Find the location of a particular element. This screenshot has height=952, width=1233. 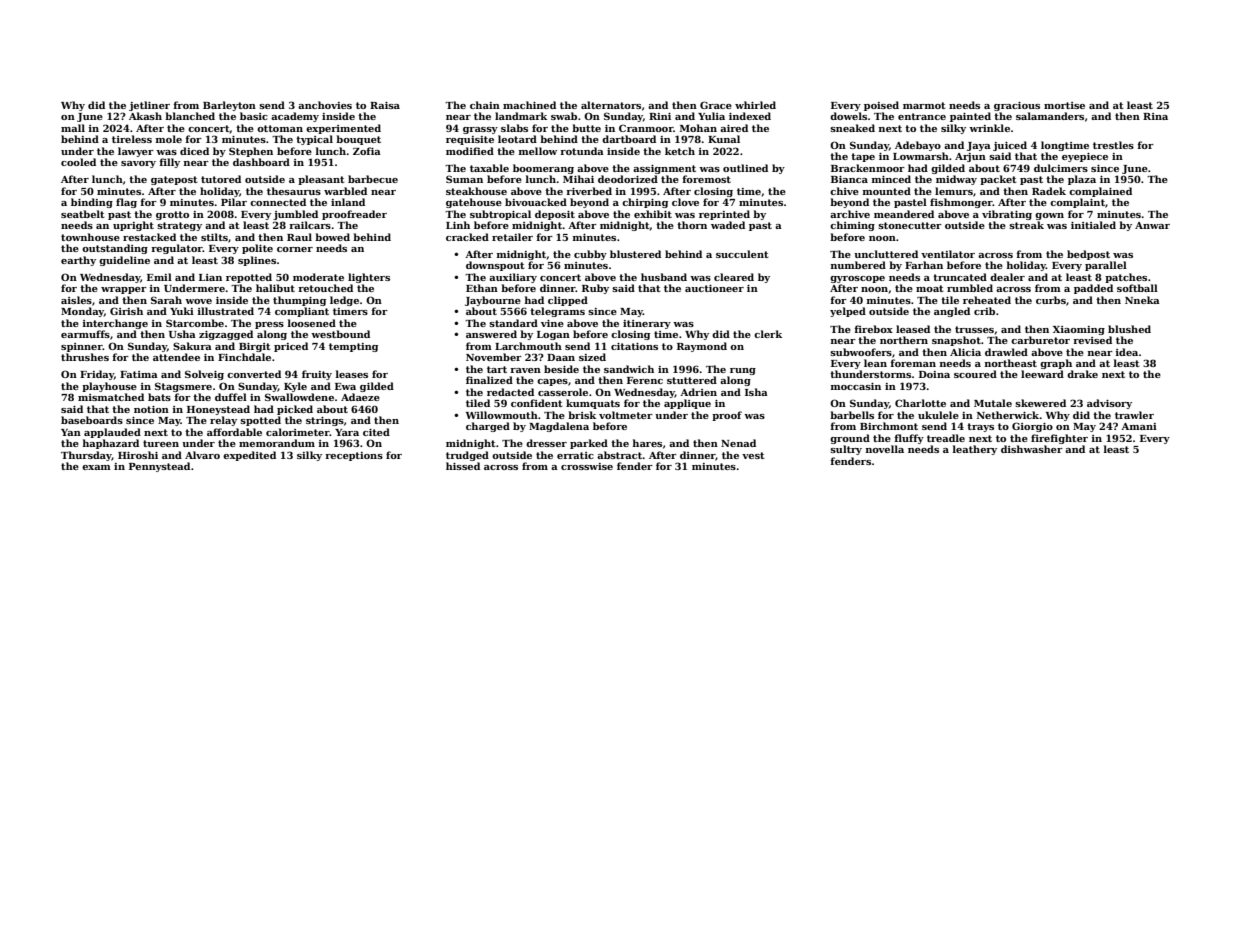

gatepost is located at coordinates (174, 180).
